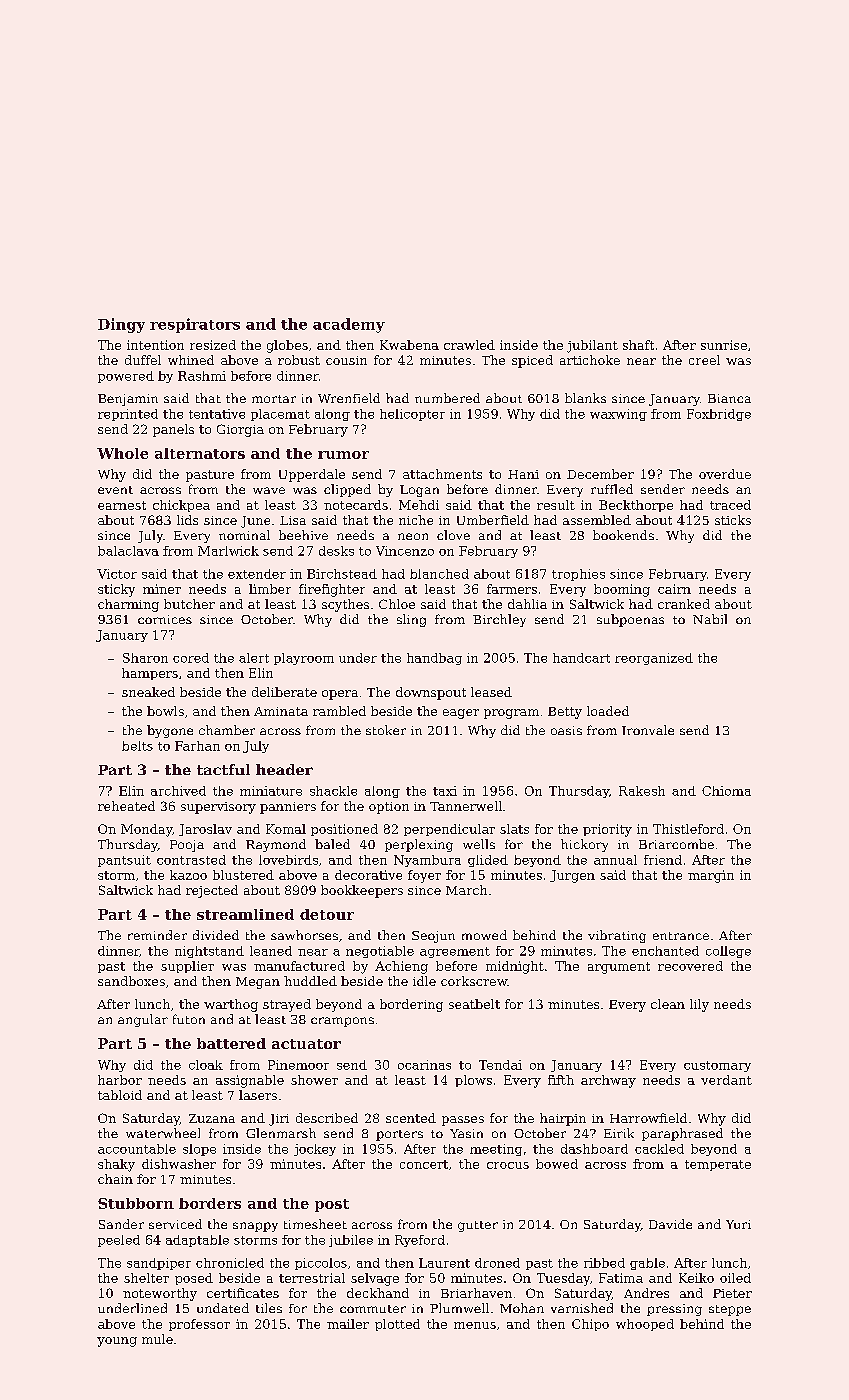  What do you see at coordinates (572, 876) in the document?
I see `Jurgen` at bounding box center [572, 876].
